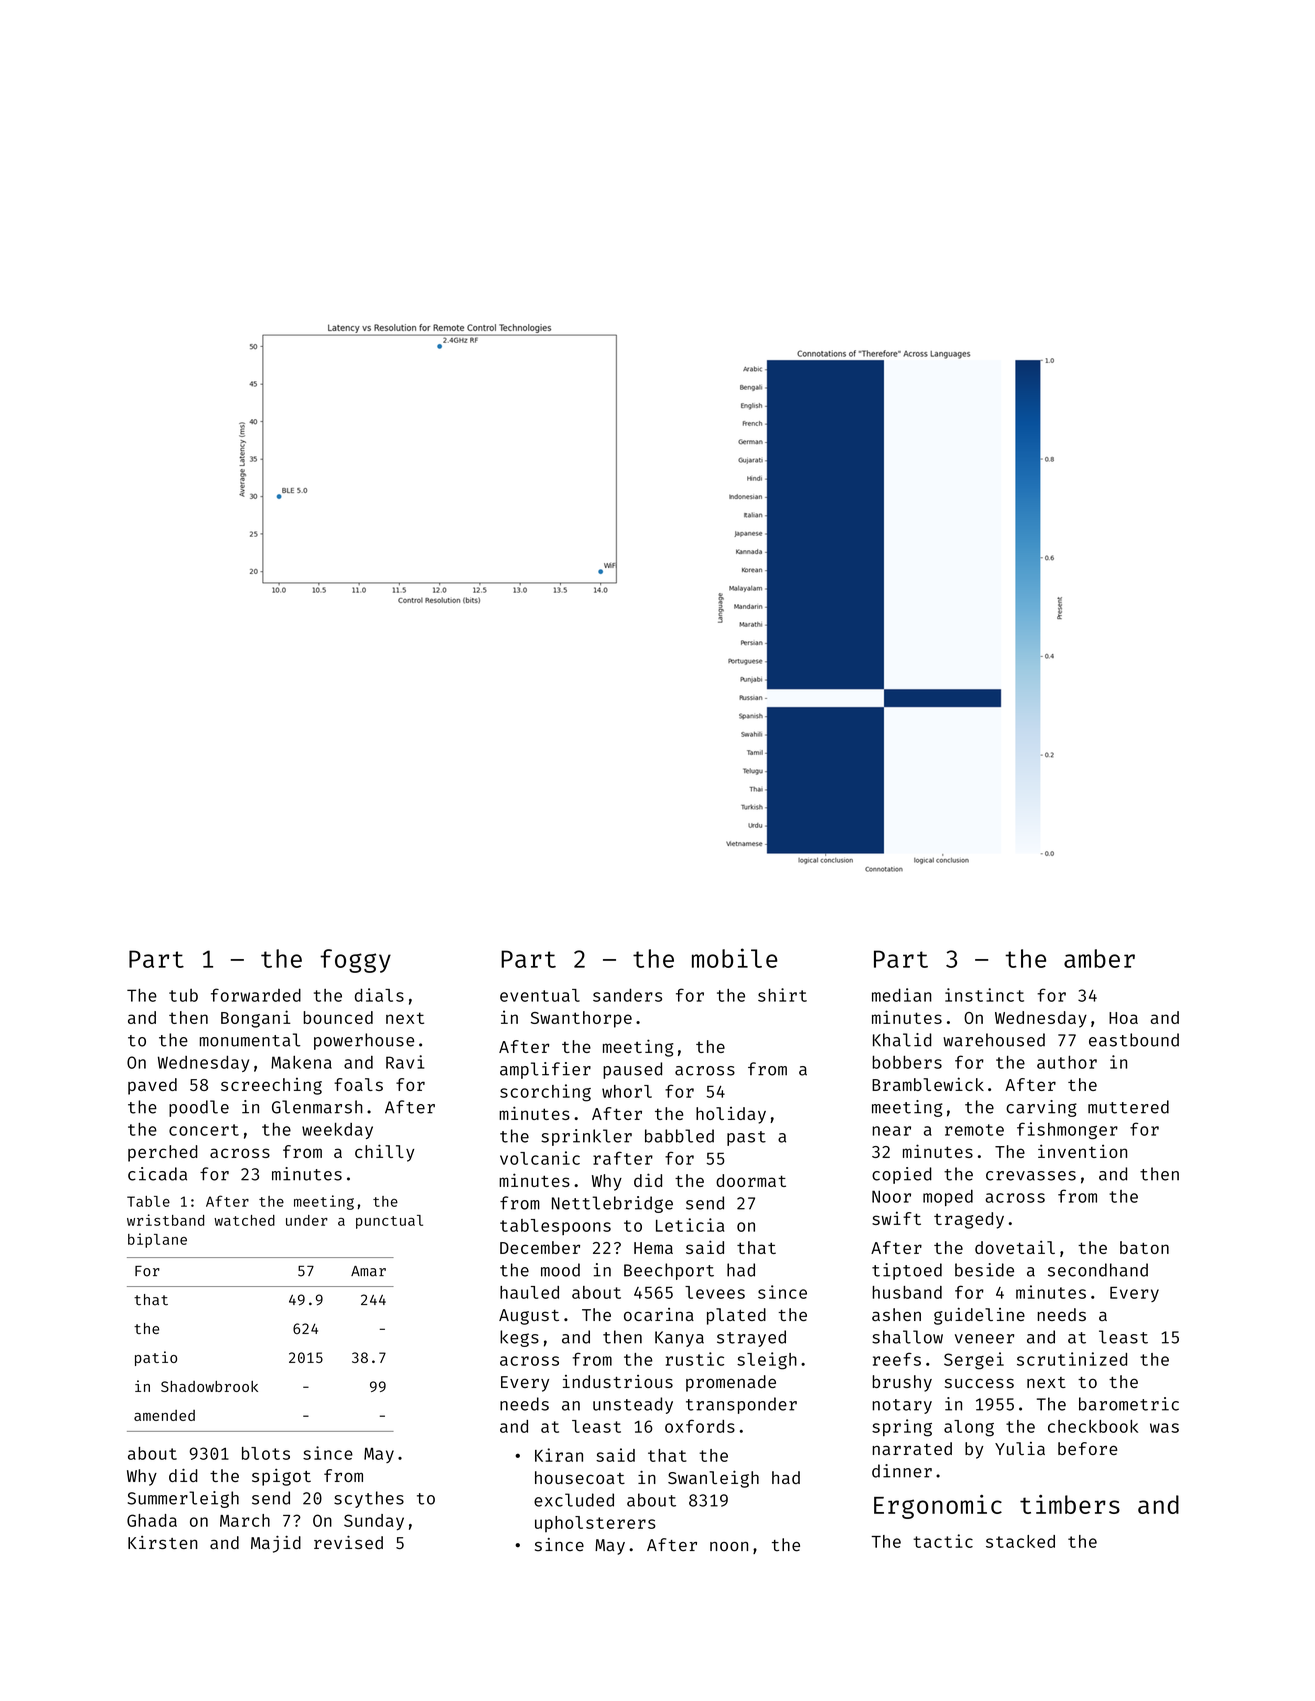 This image has height=1701, width=1315. What do you see at coordinates (162, 1153) in the image?
I see `perched` at bounding box center [162, 1153].
